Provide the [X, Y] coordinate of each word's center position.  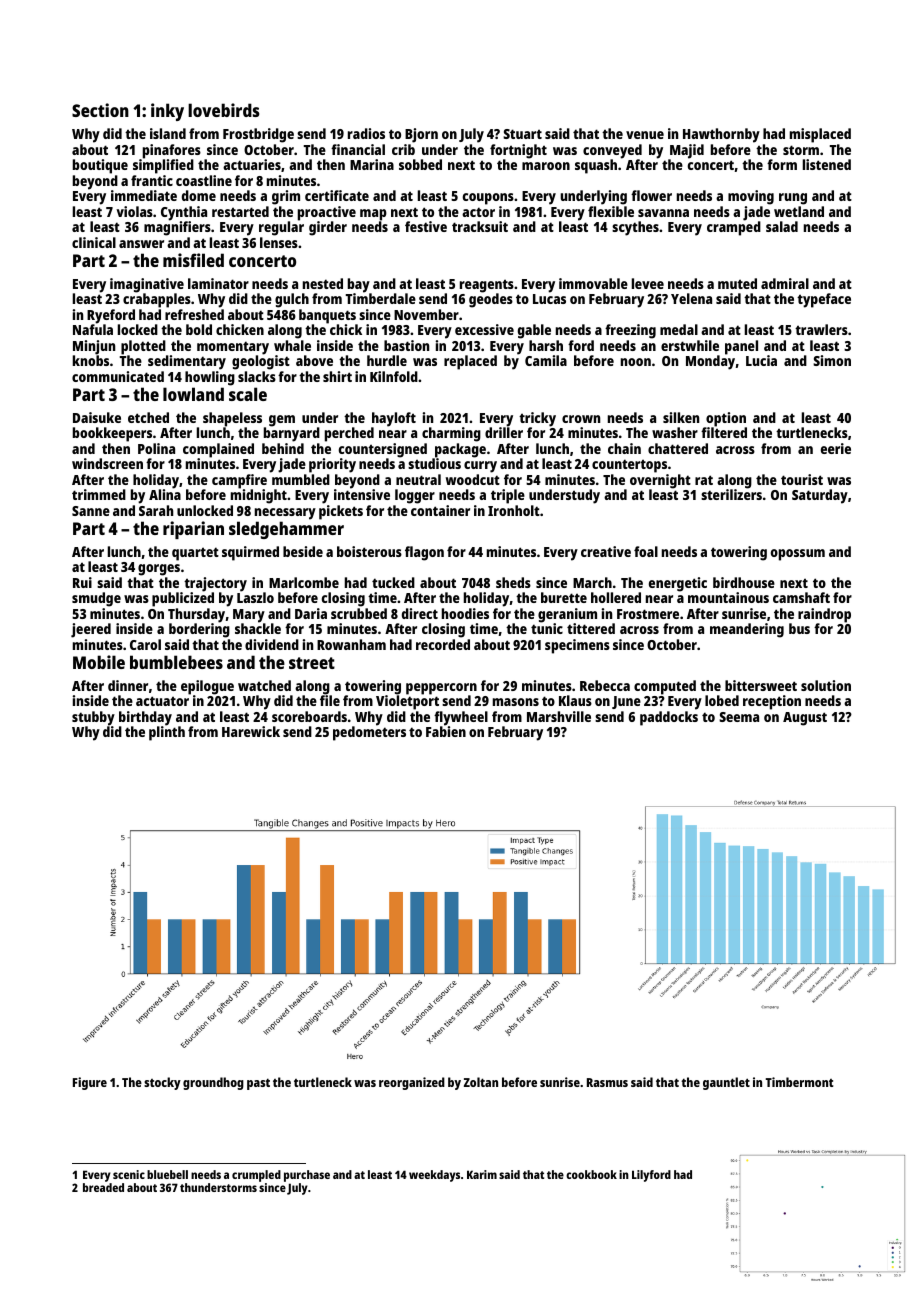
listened [827, 164]
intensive [362, 494]
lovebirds [223, 110]
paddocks [669, 718]
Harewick [251, 731]
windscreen [107, 463]
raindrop [824, 615]
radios [366, 133]
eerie [836, 448]
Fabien [446, 731]
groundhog [213, 1083]
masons [516, 702]
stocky [162, 1083]
